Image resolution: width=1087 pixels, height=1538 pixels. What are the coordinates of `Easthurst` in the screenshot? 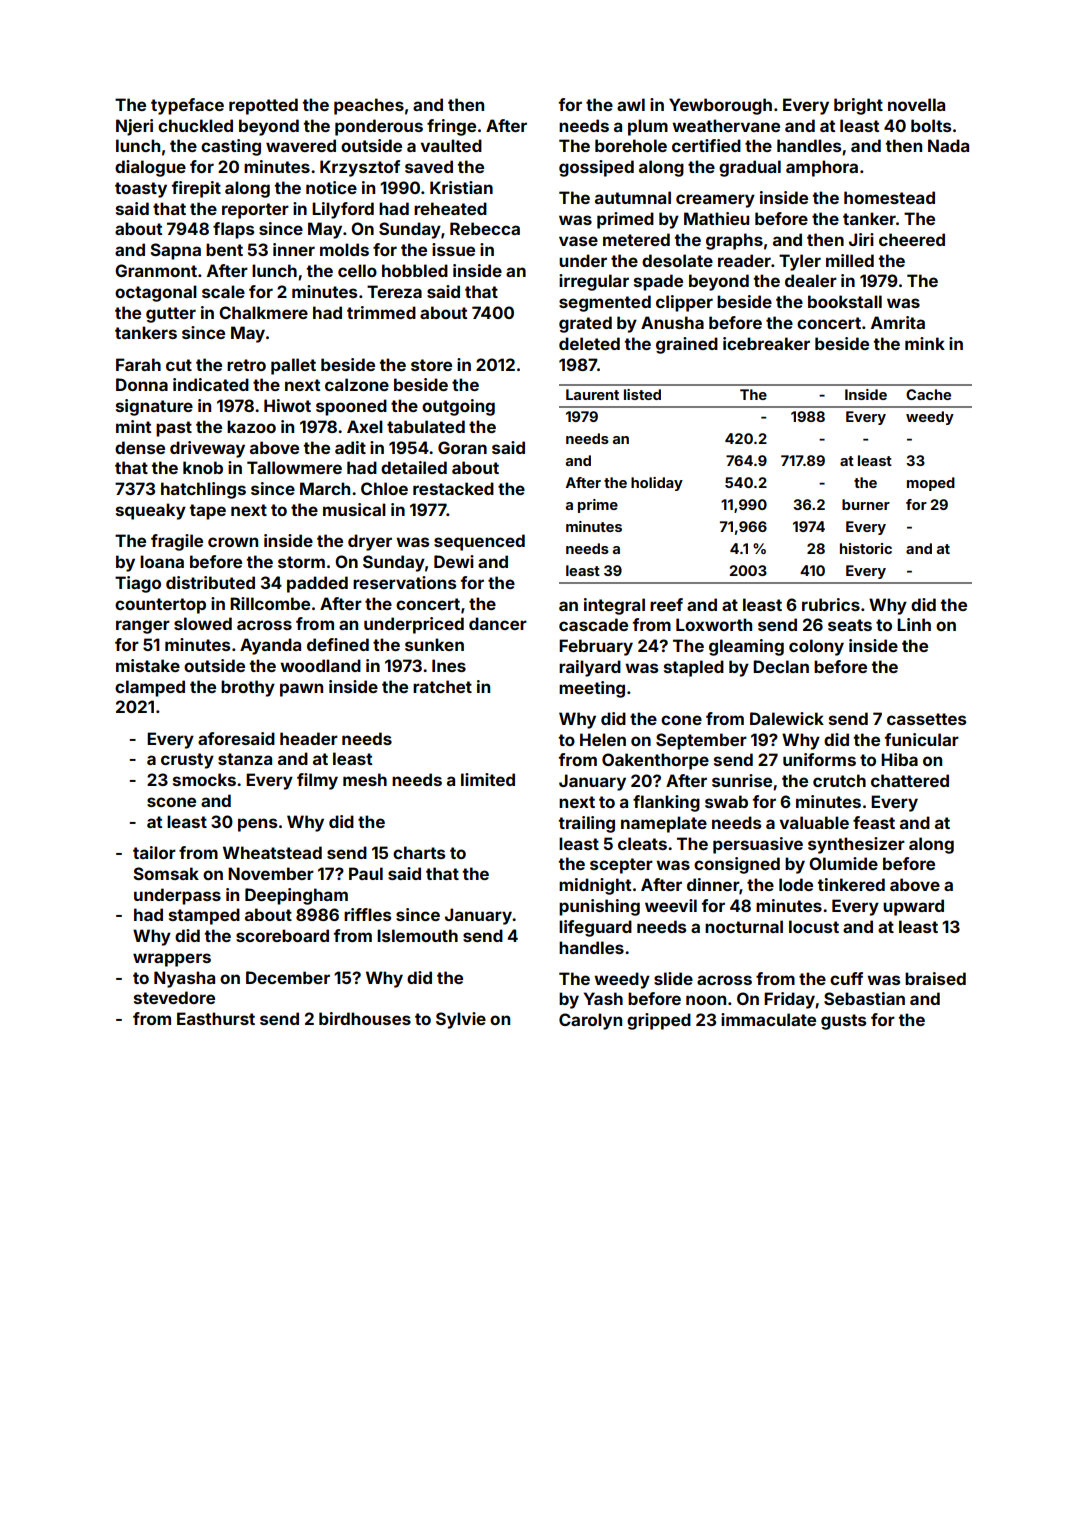 It's located at (216, 1018).
